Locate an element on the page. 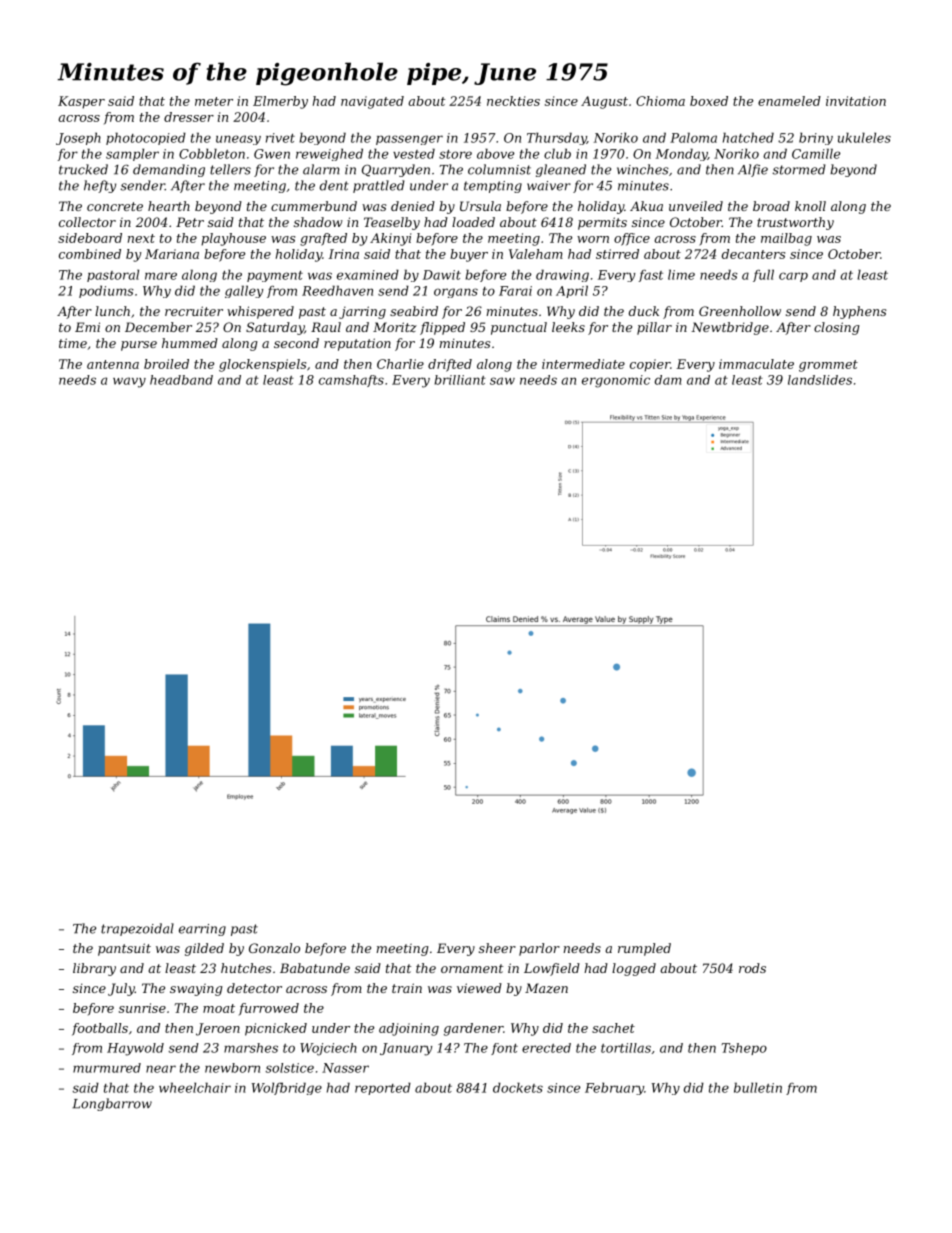  Kasper is located at coordinates (81, 102).
